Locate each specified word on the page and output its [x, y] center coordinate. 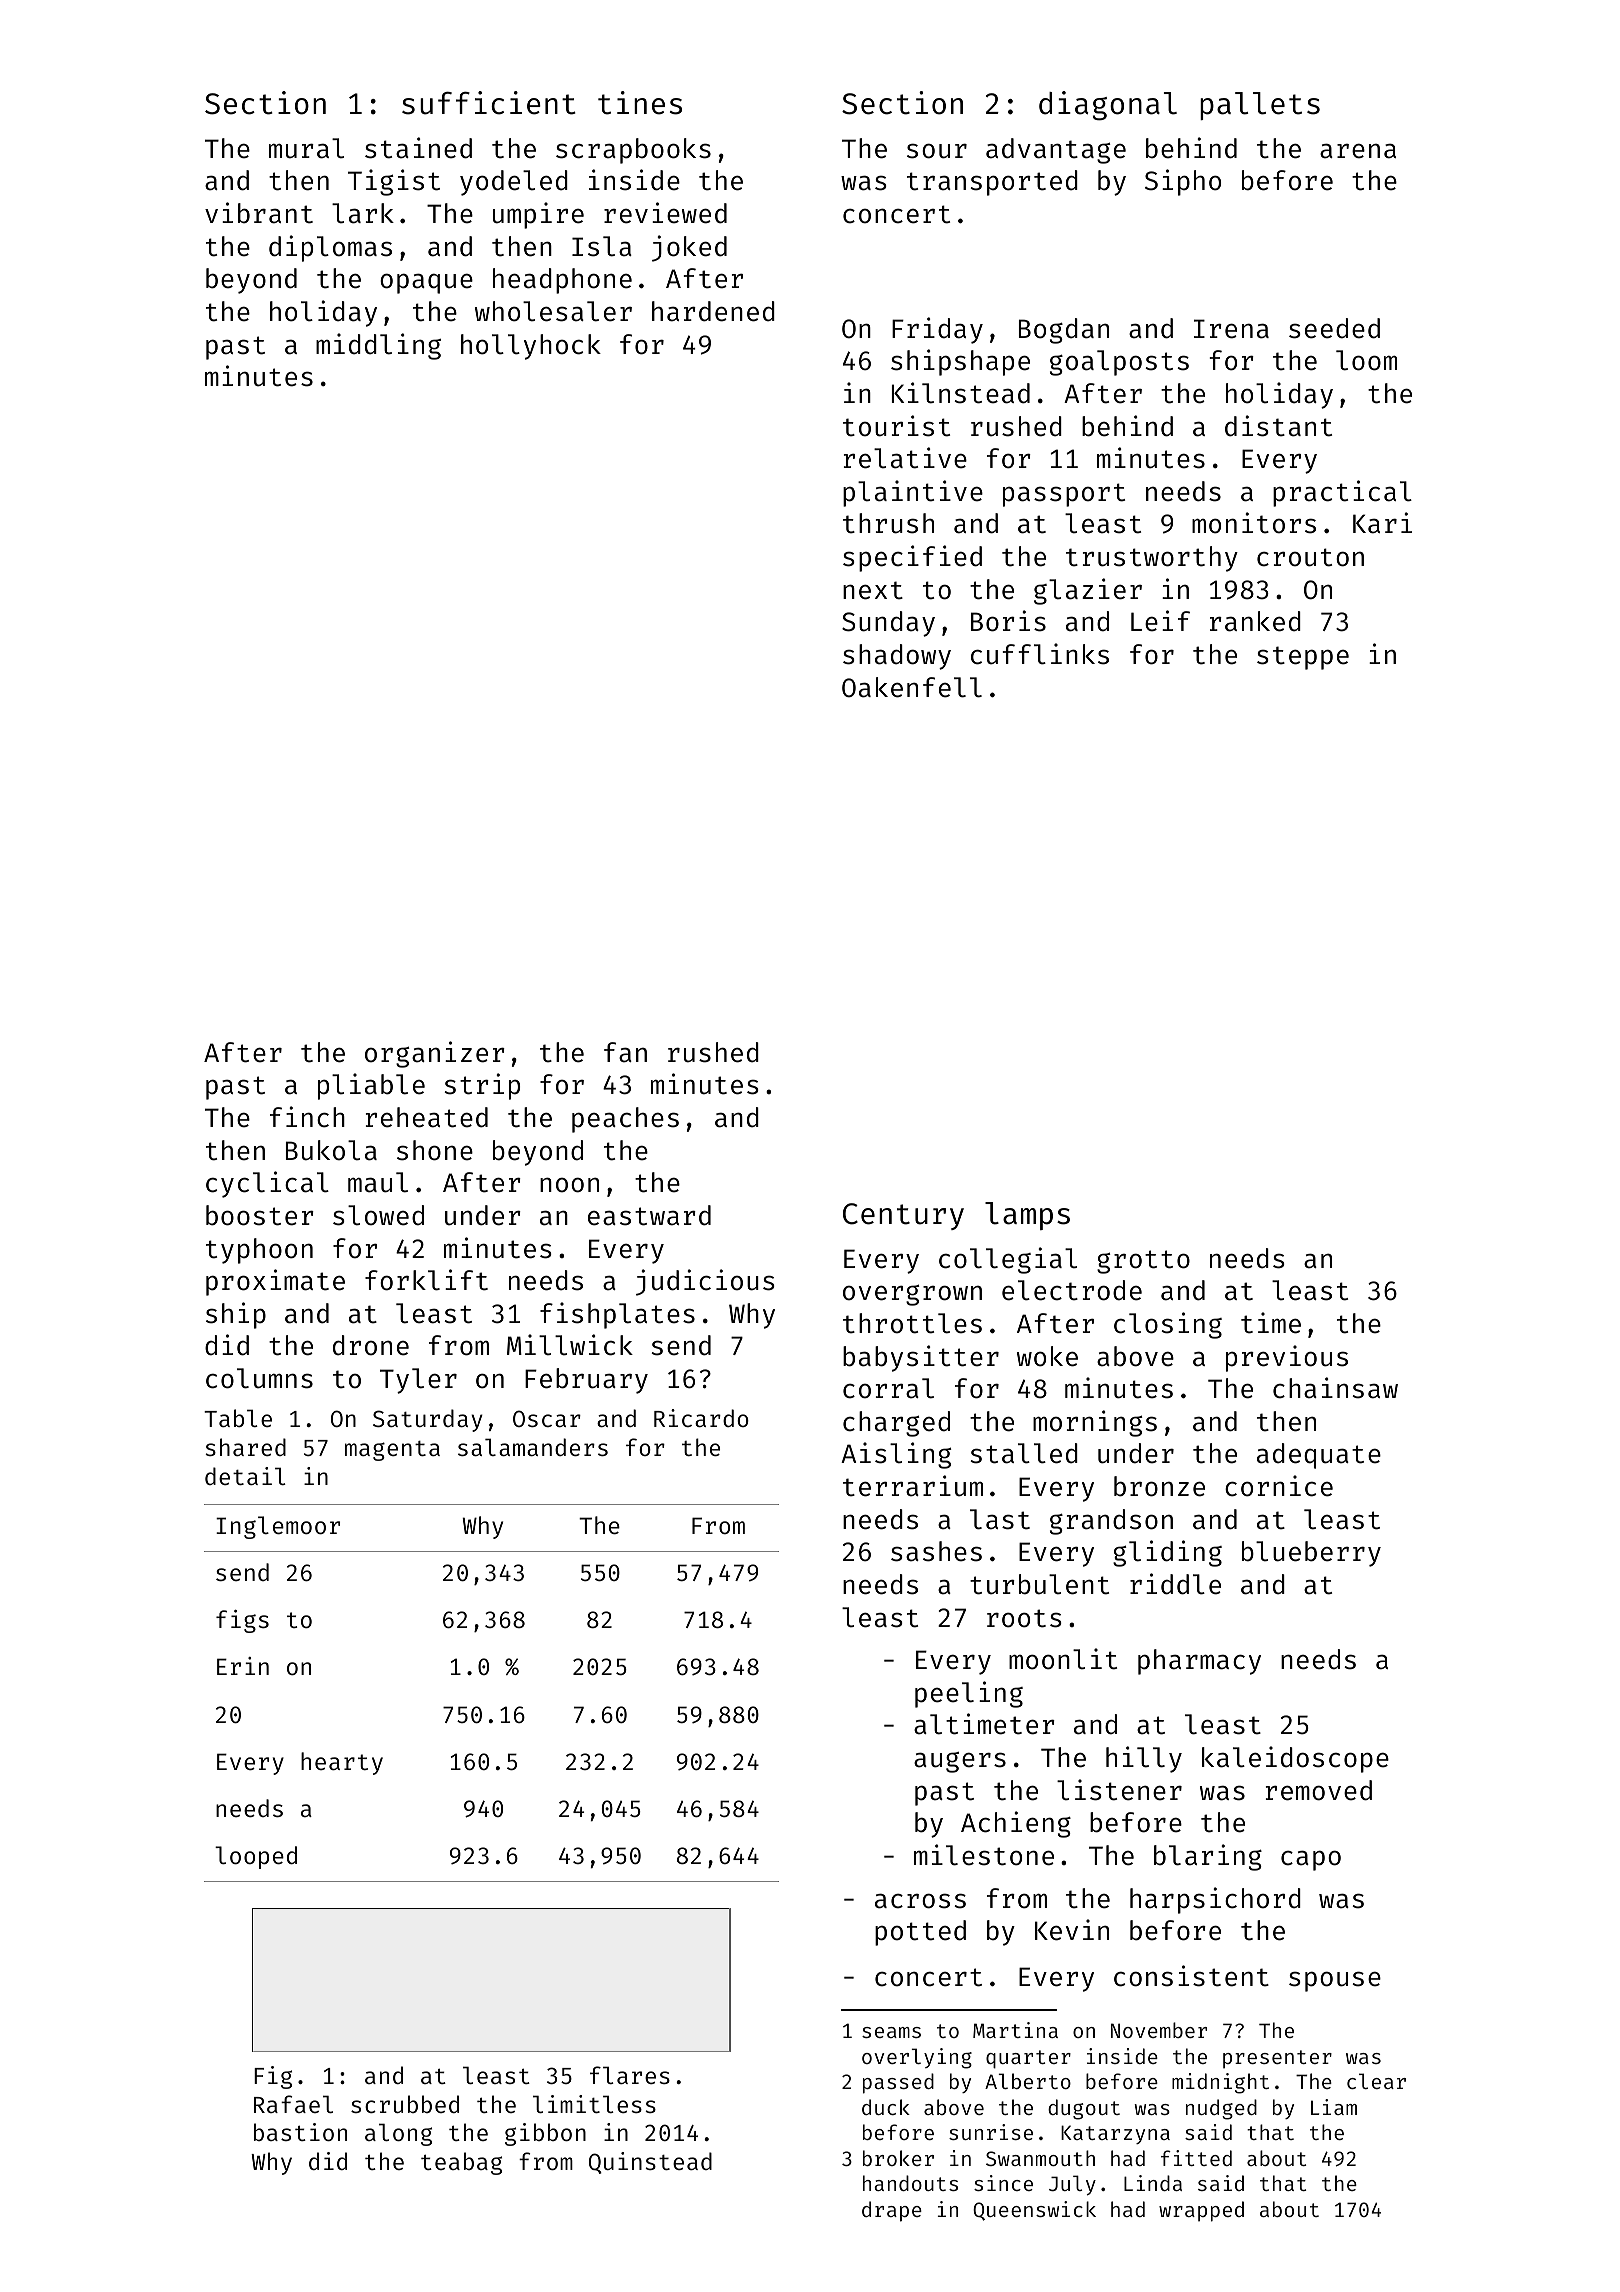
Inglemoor [278, 1527]
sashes [936, 1551]
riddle [1175, 1584]
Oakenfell [912, 687]
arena [1358, 151]
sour [937, 151]
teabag [461, 2163]
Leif [1160, 621]
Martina [1015, 2030]
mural [306, 148]
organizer [435, 1054]
